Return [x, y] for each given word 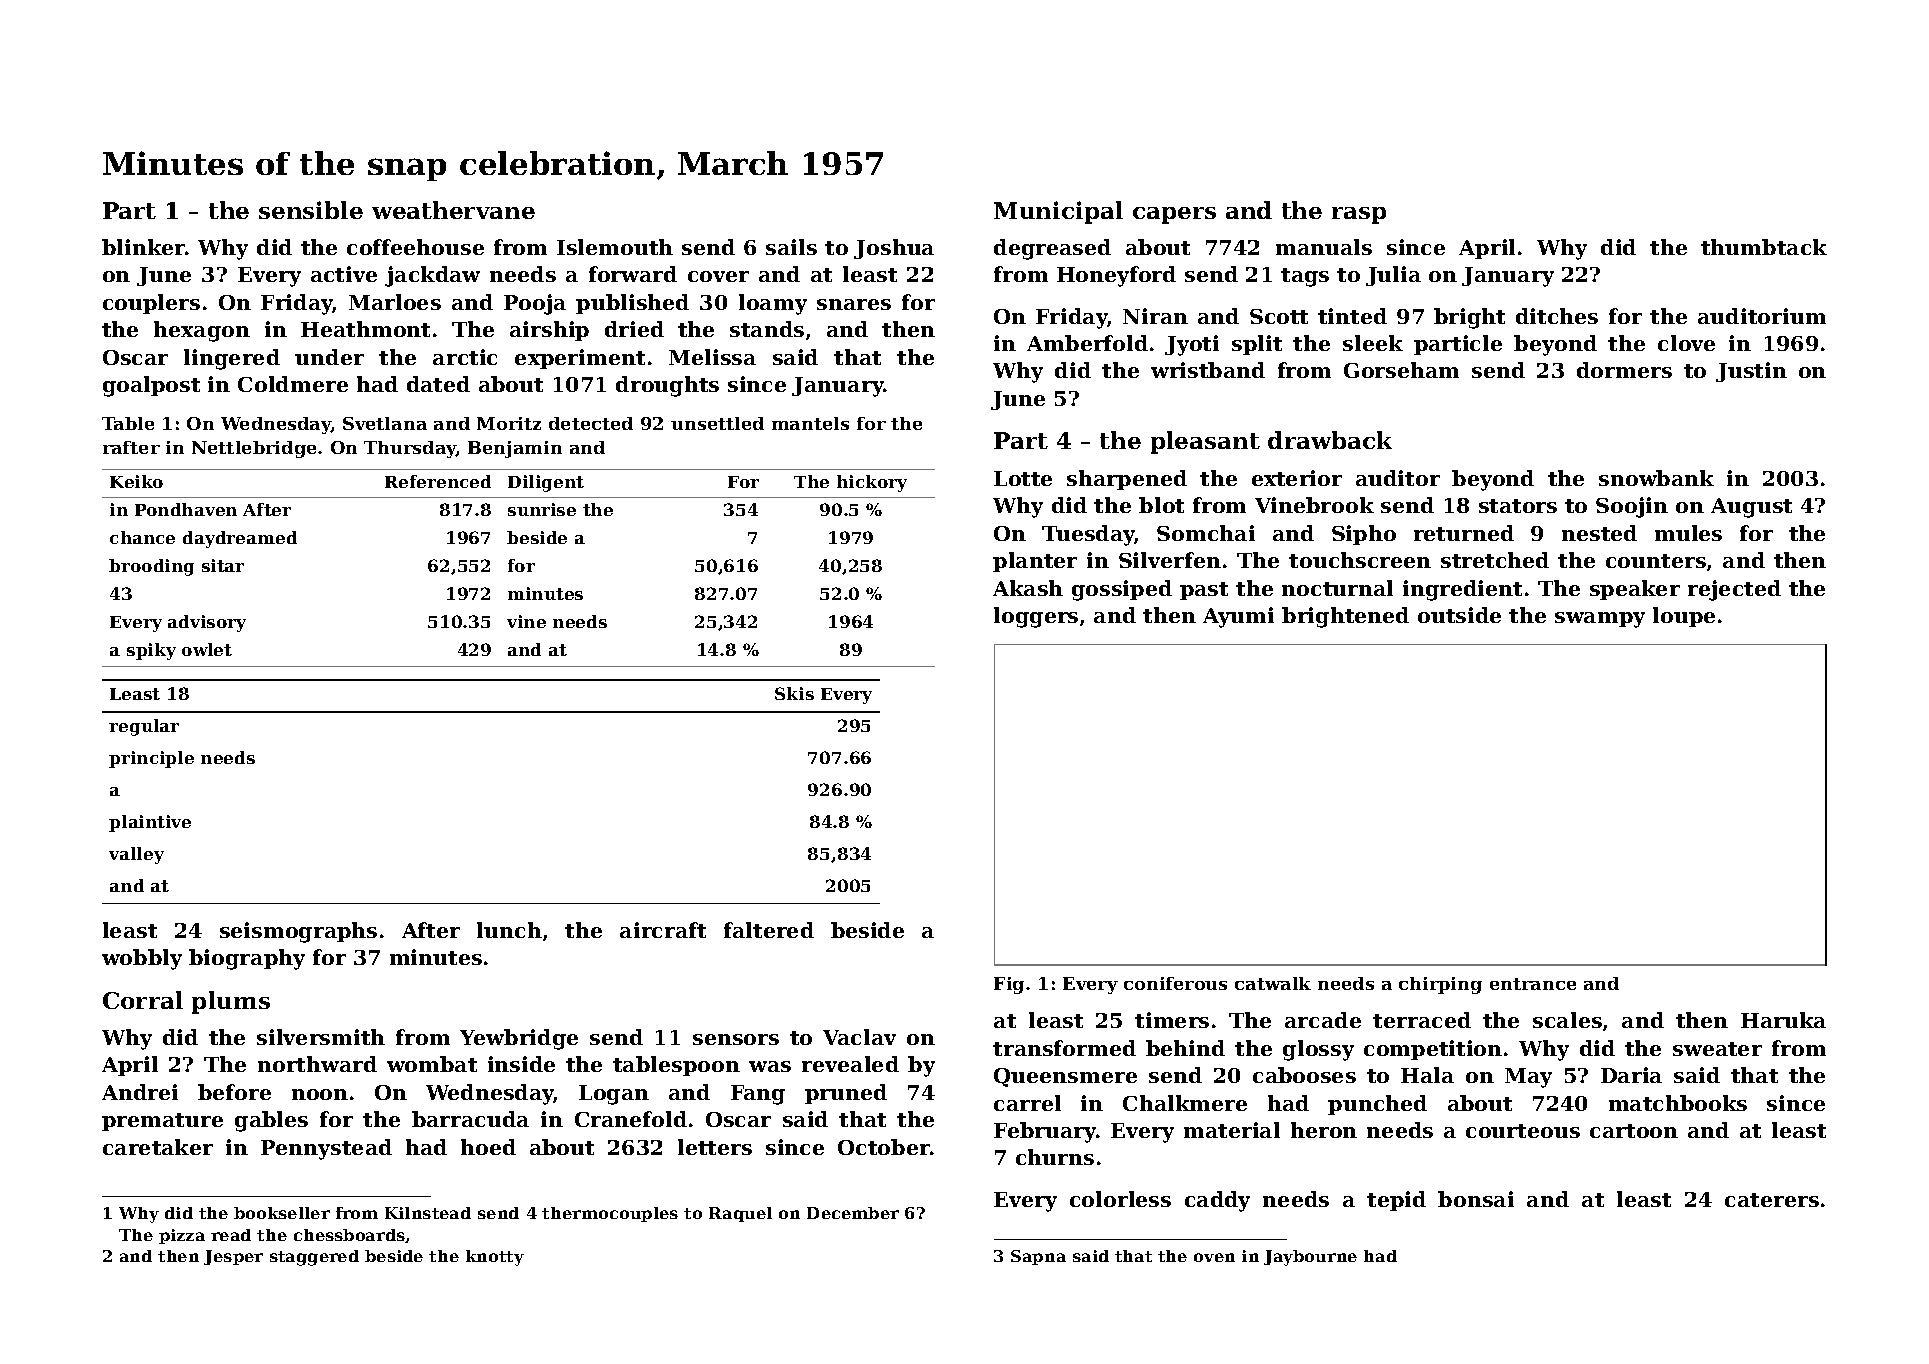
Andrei [140, 1092]
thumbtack [1764, 247]
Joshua [894, 249]
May [1528, 1078]
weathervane [453, 210]
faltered [769, 930]
